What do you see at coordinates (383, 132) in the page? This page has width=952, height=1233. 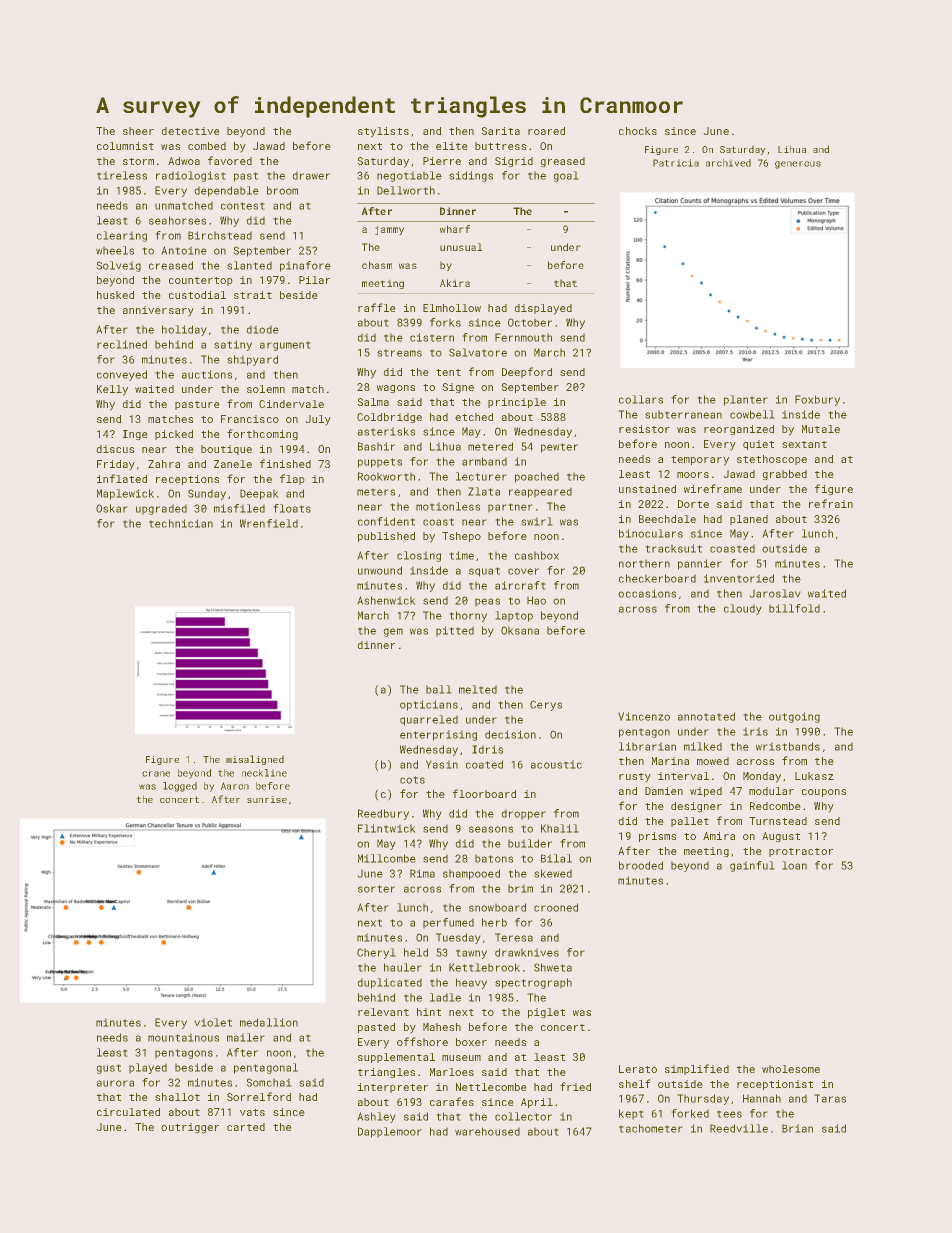 I see `stylists` at bounding box center [383, 132].
